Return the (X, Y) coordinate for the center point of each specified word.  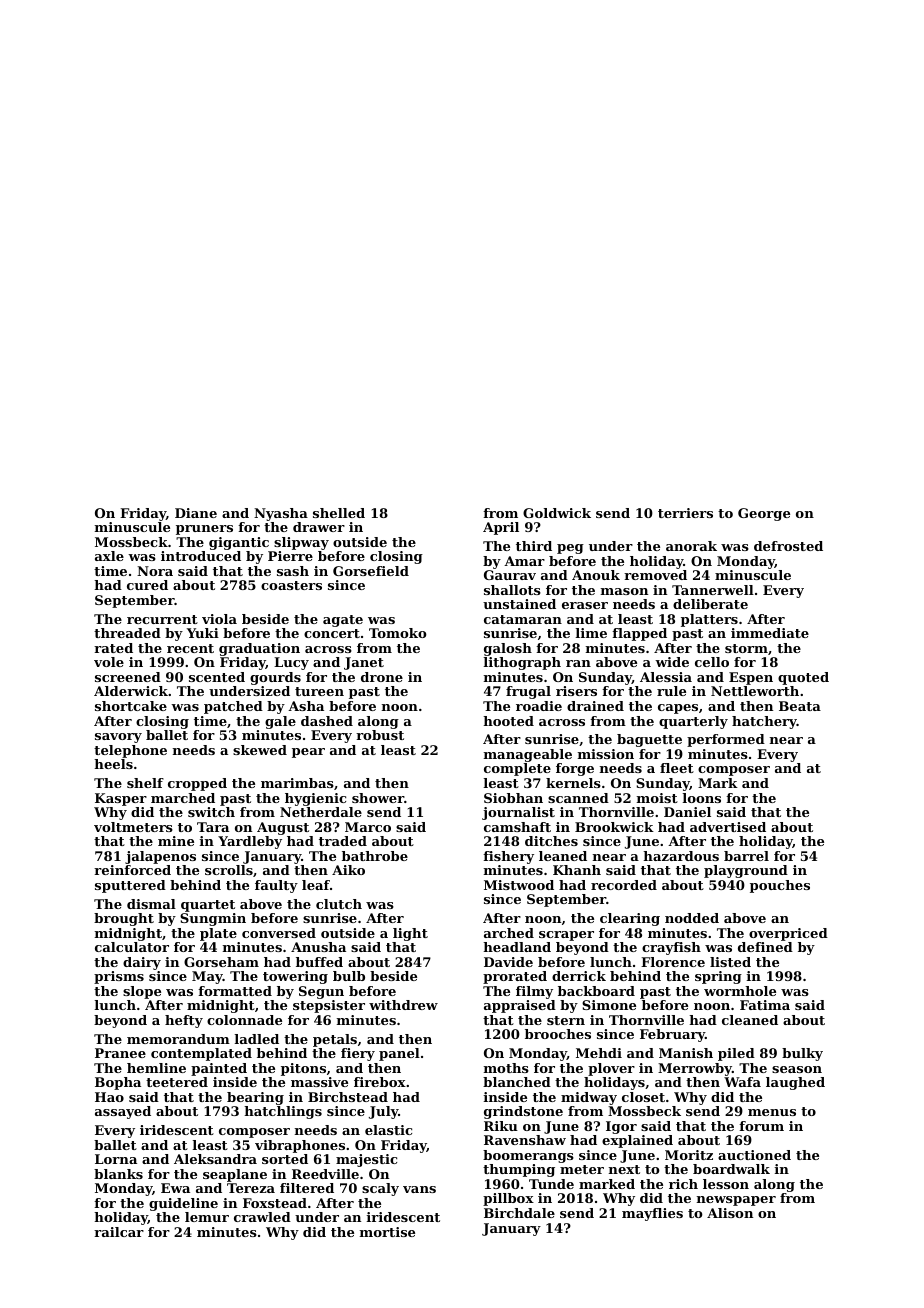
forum (761, 1126)
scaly (380, 1189)
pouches (780, 886)
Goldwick (557, 513)
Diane (196, 513)
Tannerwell (713, 590)
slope (142, 992)
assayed (123, 1112)
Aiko (348, 870)
